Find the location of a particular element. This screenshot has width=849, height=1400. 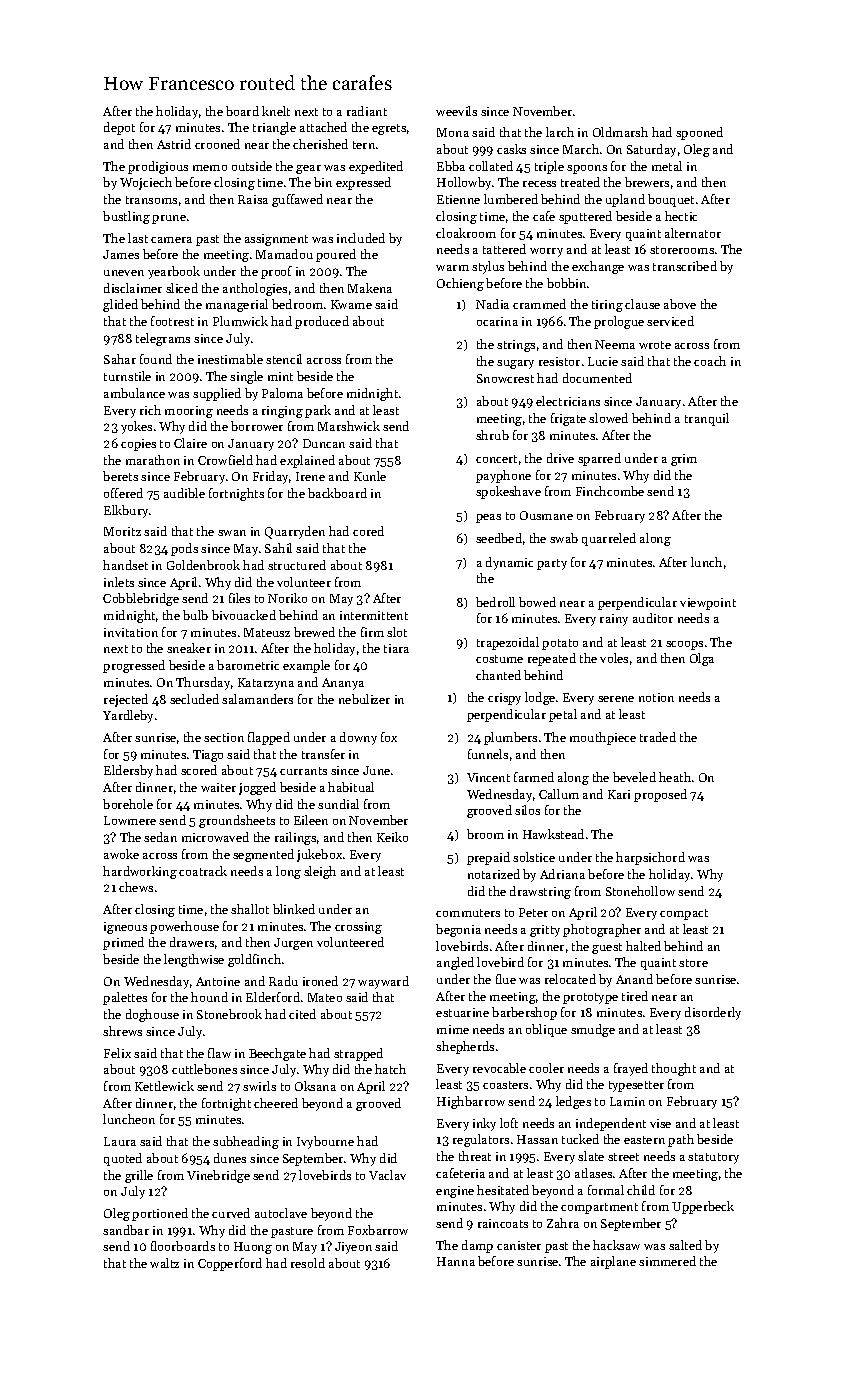

dynamic is located at coordinates (509, 563).
